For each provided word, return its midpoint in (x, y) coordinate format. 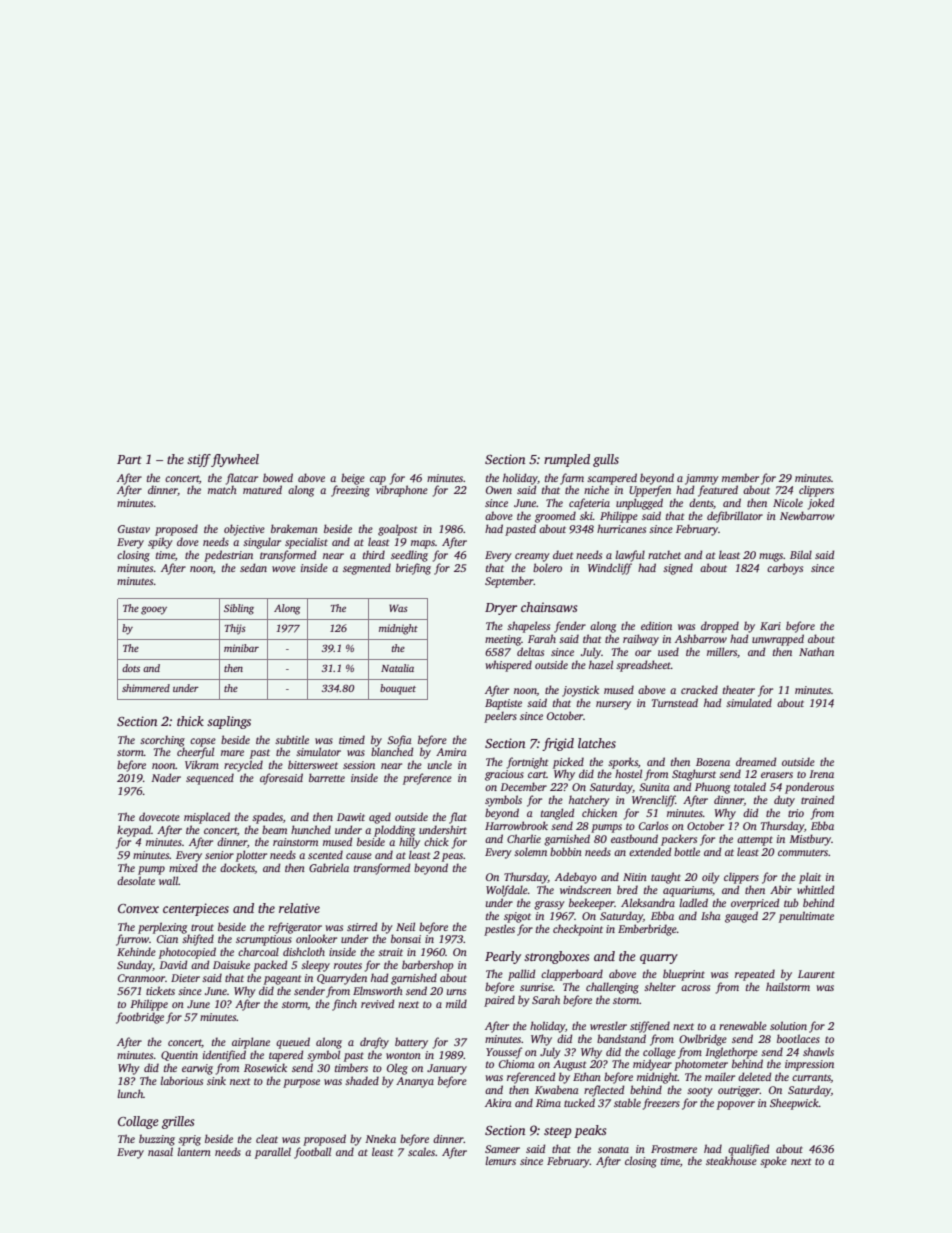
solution (788, 1025)
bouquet (398, 689)
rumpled (567, 460)
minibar (241, 648)
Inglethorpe (731, 1053)
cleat (267, 1138)
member (740, 477)
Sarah (546, 999)
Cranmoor (141, 978)
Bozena (713, 762)
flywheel (235, 460)
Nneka (380, 1138)
